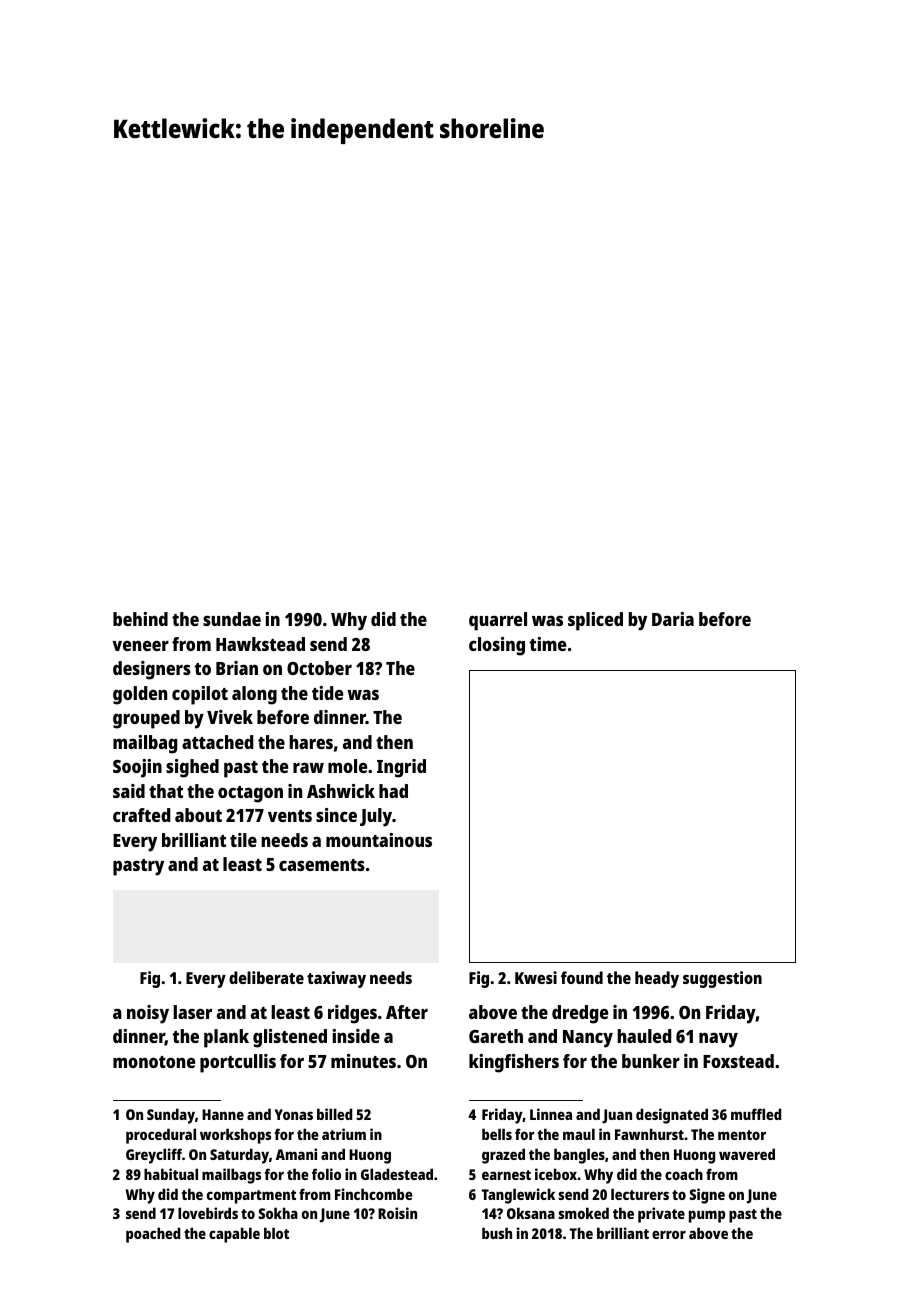 The width and height of the document is (908, 1316). Describe the element at coordinates (498, 621) in the document. I see `quarrel` at that location.
